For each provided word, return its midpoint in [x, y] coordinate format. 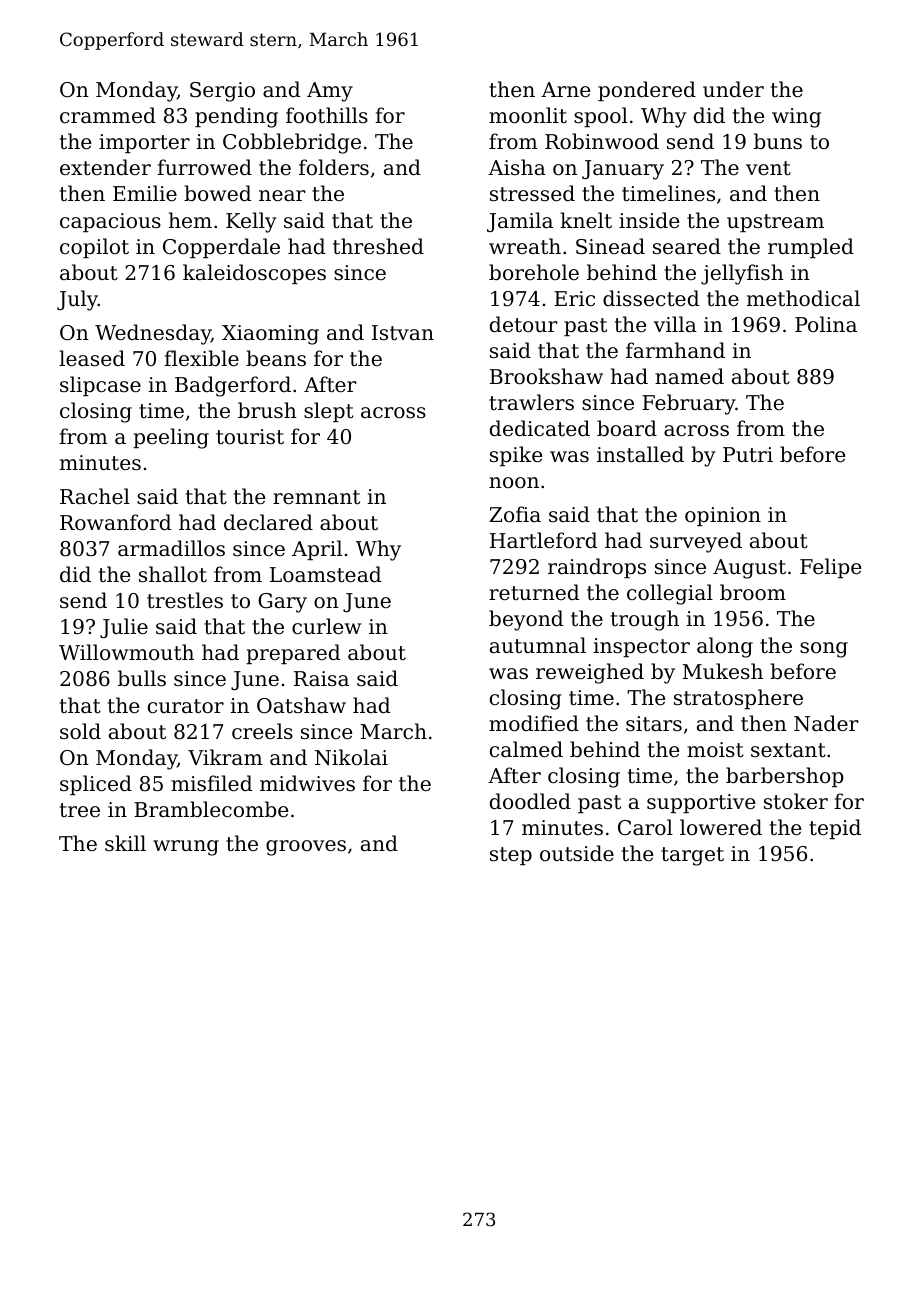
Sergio [222, 92]
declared [268, 522]
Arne [565, 90]
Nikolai [351, 757]
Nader [826, 723]
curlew [326, 626]
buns [778, 141]
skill [125, 843]
